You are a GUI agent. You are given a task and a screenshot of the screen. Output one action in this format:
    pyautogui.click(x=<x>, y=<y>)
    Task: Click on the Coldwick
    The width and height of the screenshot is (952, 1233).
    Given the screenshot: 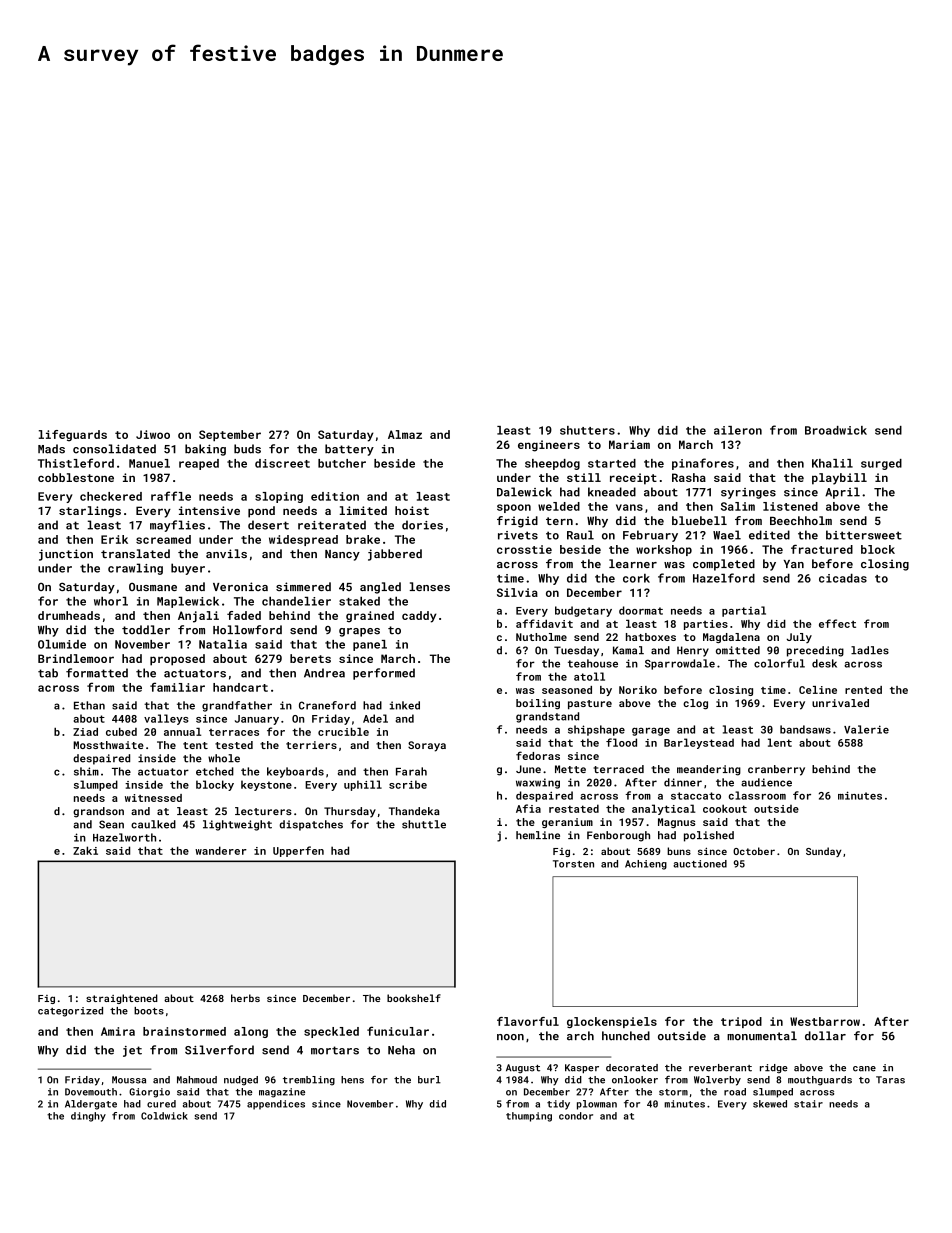 What is the action you would take?
    pyautogui.click(x=164, y=1116)
